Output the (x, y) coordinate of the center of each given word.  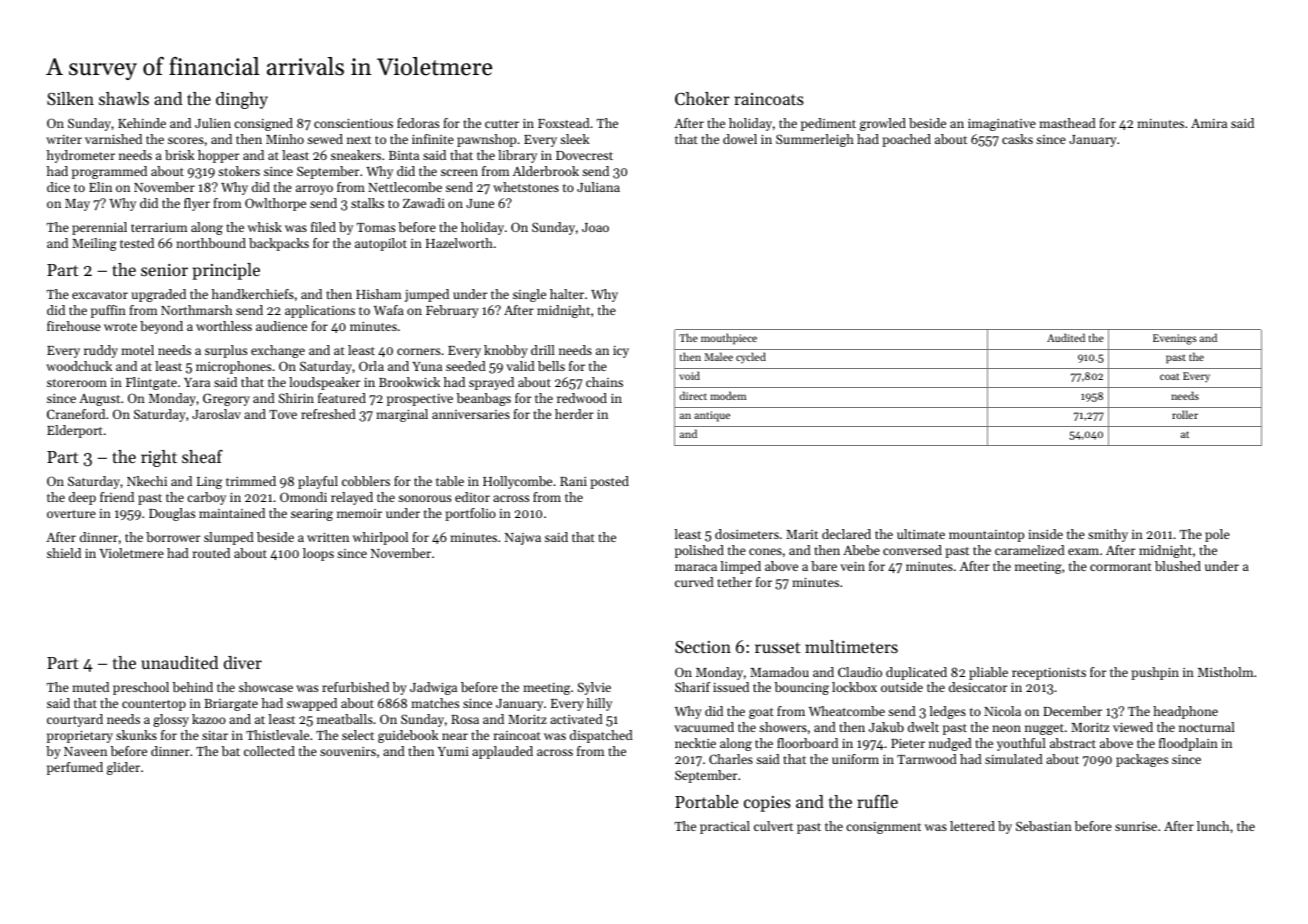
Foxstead (564, 123)
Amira (1209, 123)
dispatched (601, 736)
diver (243, 662)
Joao (595, 227)
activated (576, 719)
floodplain (1188, 744)
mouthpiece (729, 339)
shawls (124, 98)
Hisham (378, 294)
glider (123, 768)
